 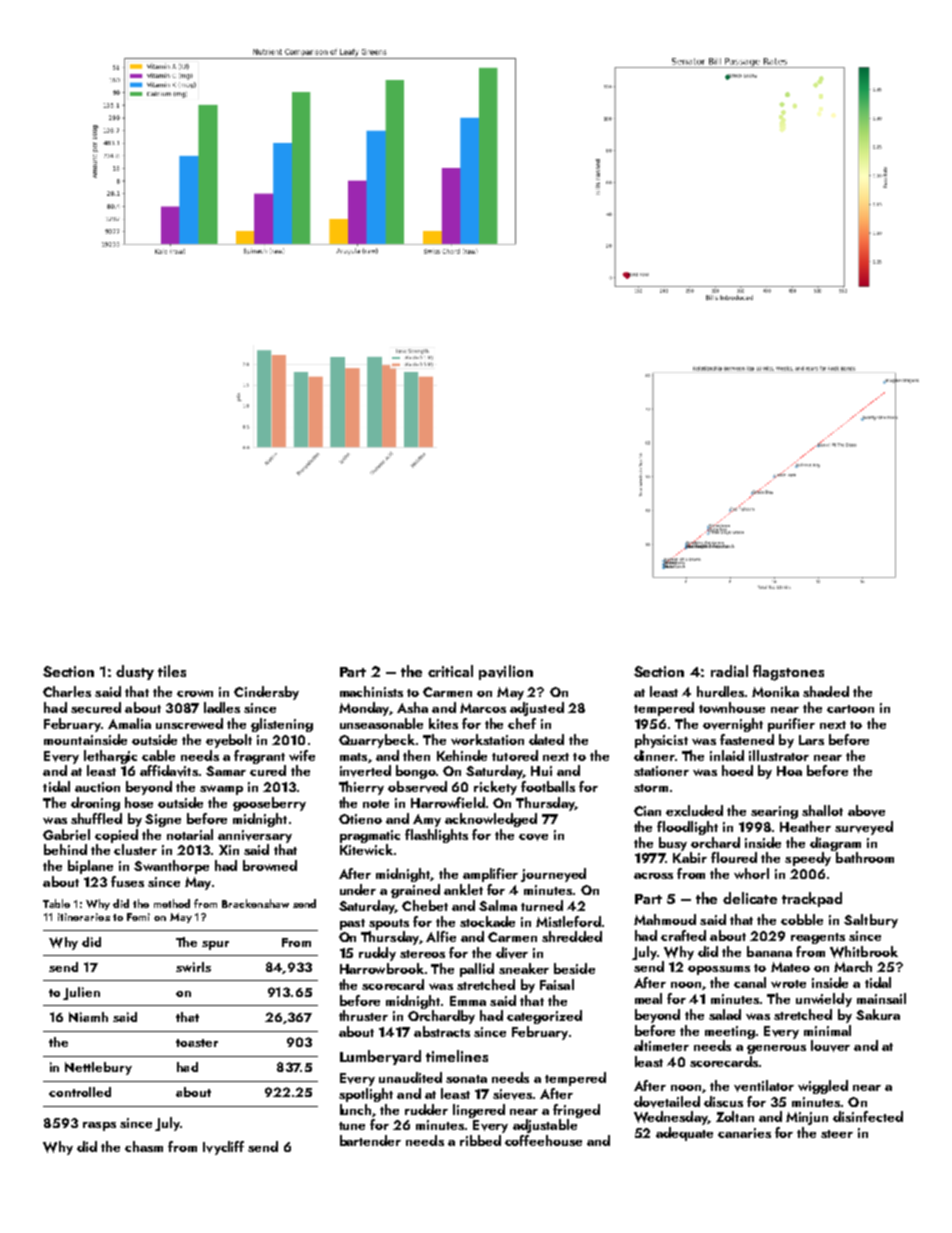 I want to click on fringed, so click(x=576, y=1111).
